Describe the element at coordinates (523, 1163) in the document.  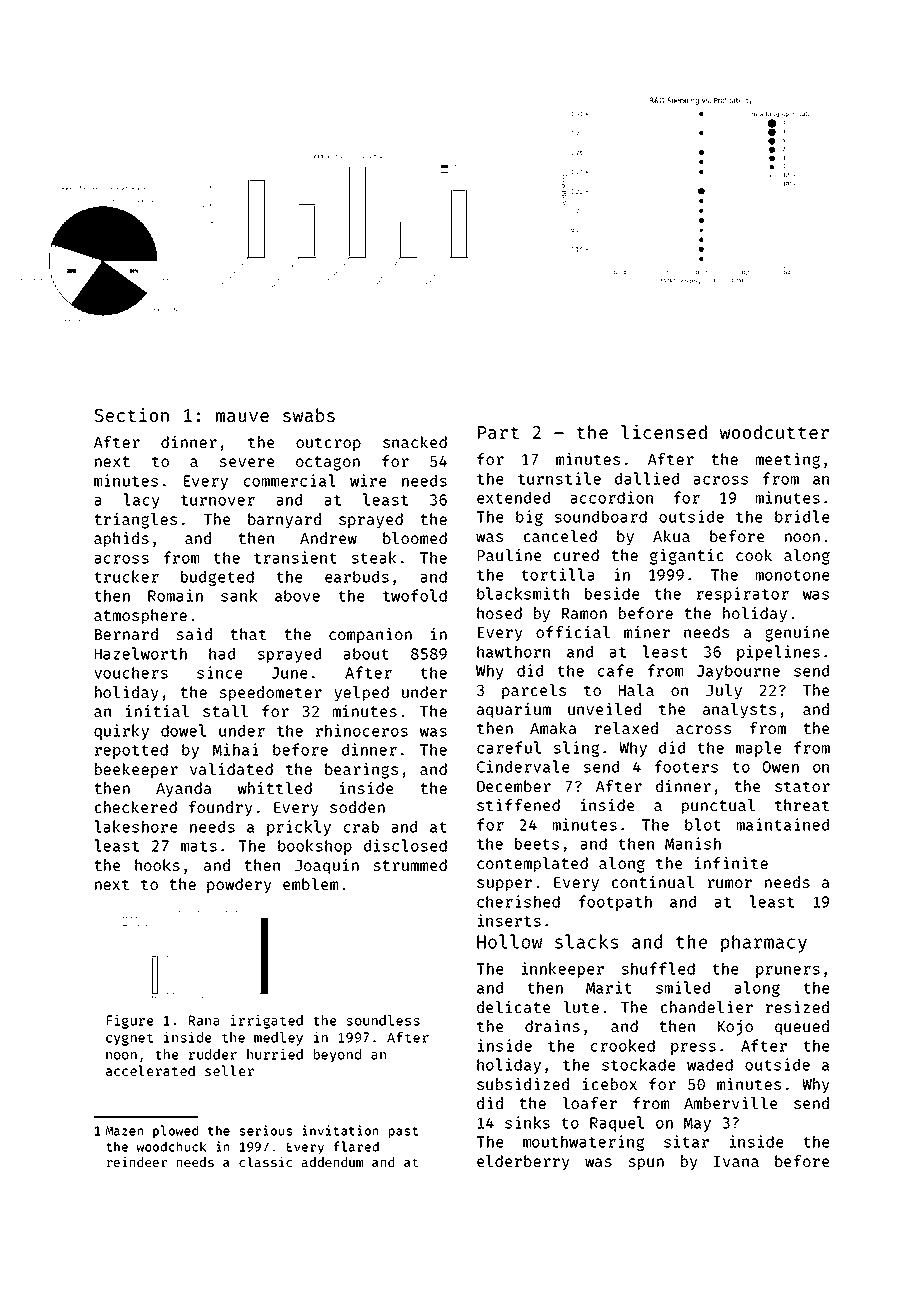
I see `elderberry` at that location.
